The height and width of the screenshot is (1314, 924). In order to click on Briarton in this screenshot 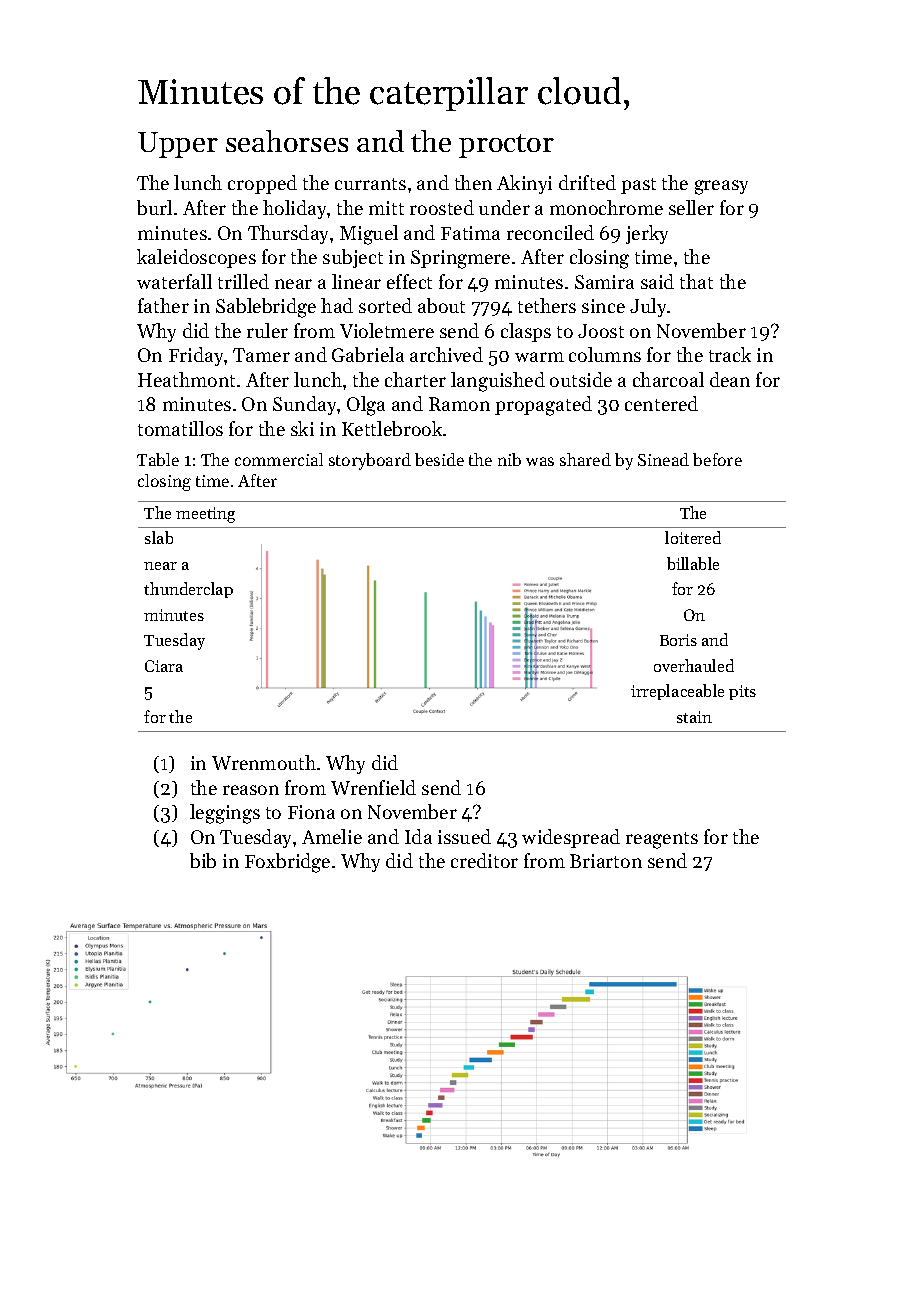, I will do `click(606, 861)`.
